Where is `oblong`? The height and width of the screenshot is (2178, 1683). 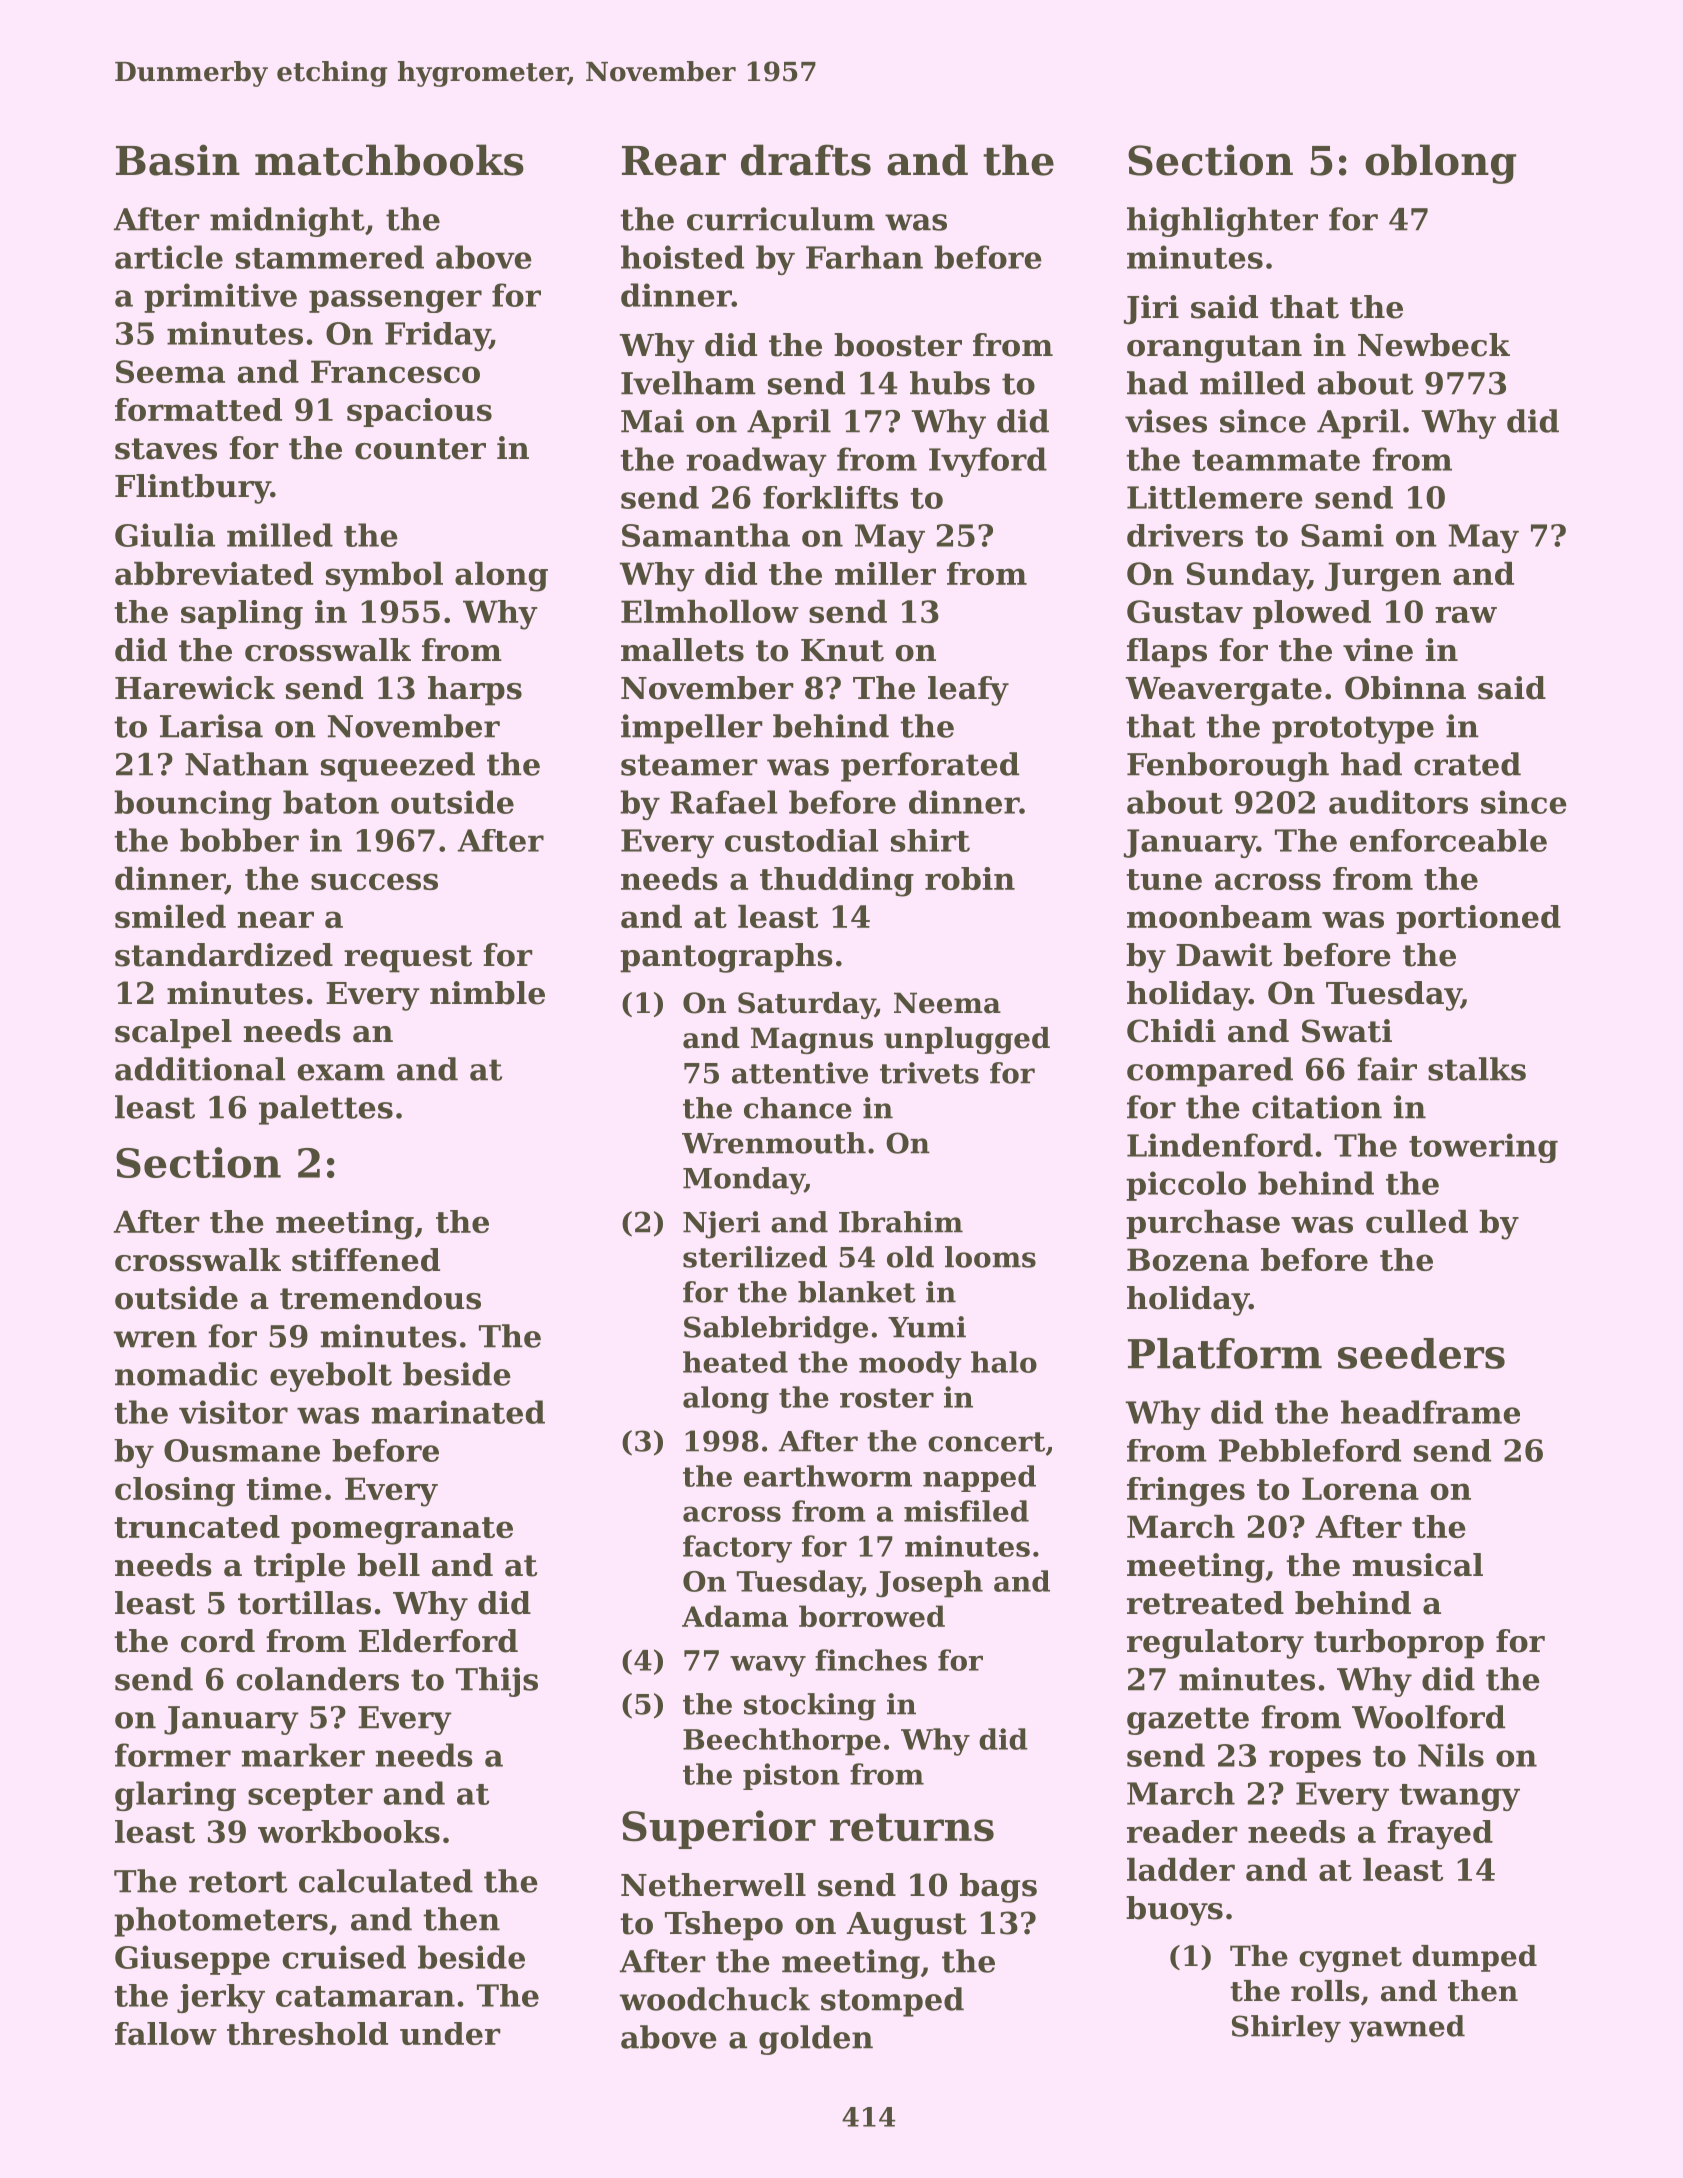 oblong is located at coordinates (1440, 164).
